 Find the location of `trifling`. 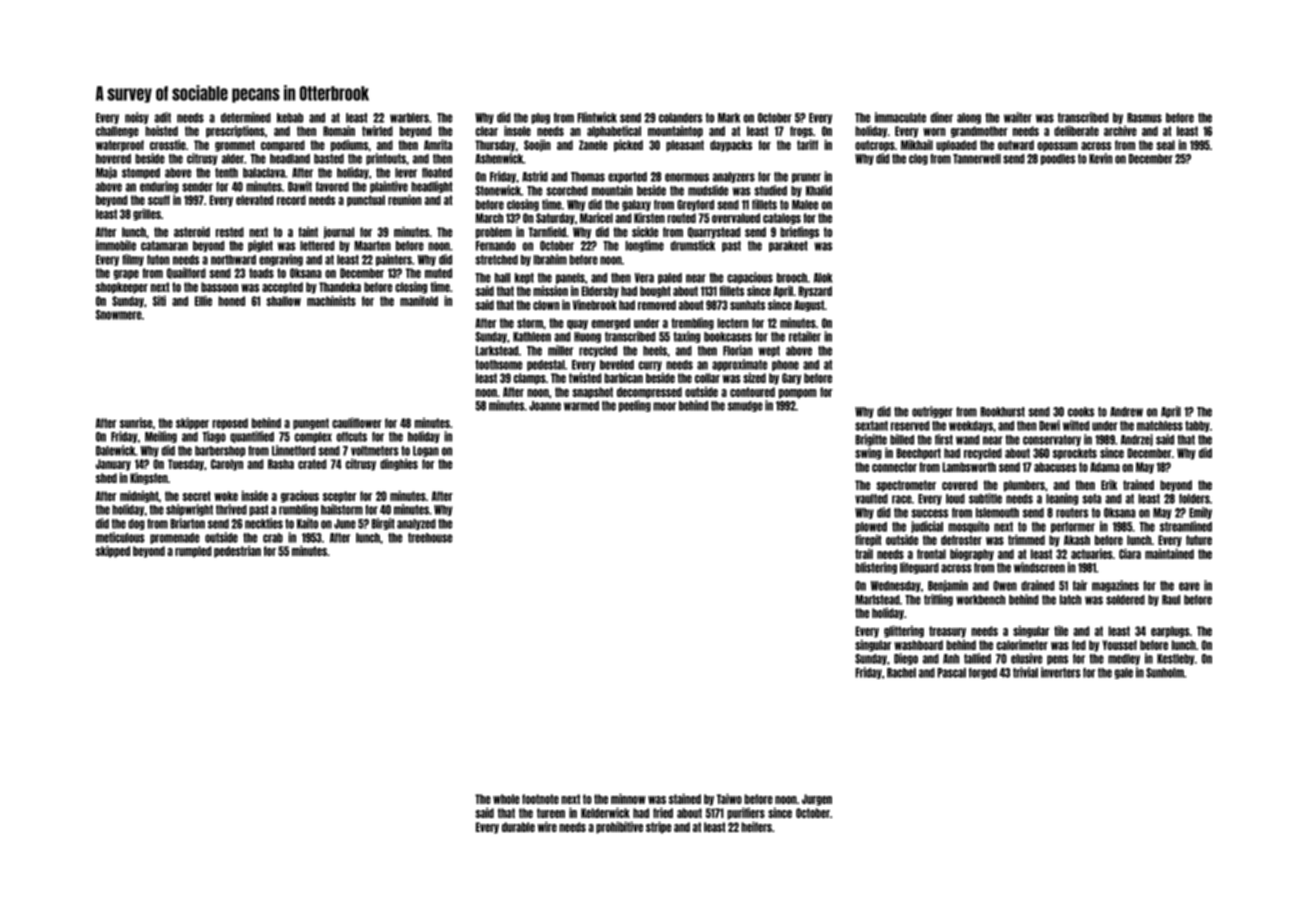

trifling is located at coordinates (938, 600).
